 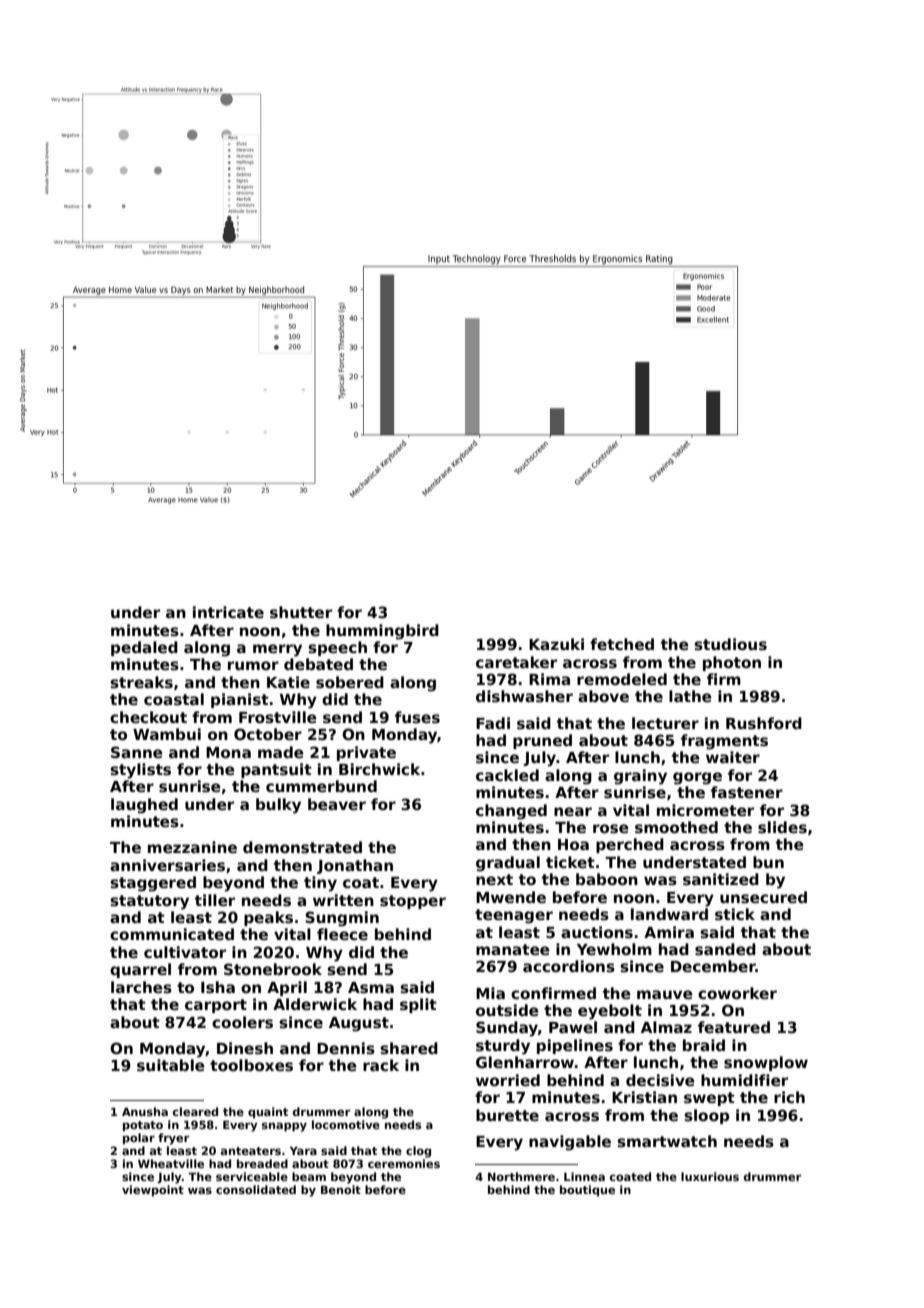 I want to click on checkout, so click(x=148, y=717).
